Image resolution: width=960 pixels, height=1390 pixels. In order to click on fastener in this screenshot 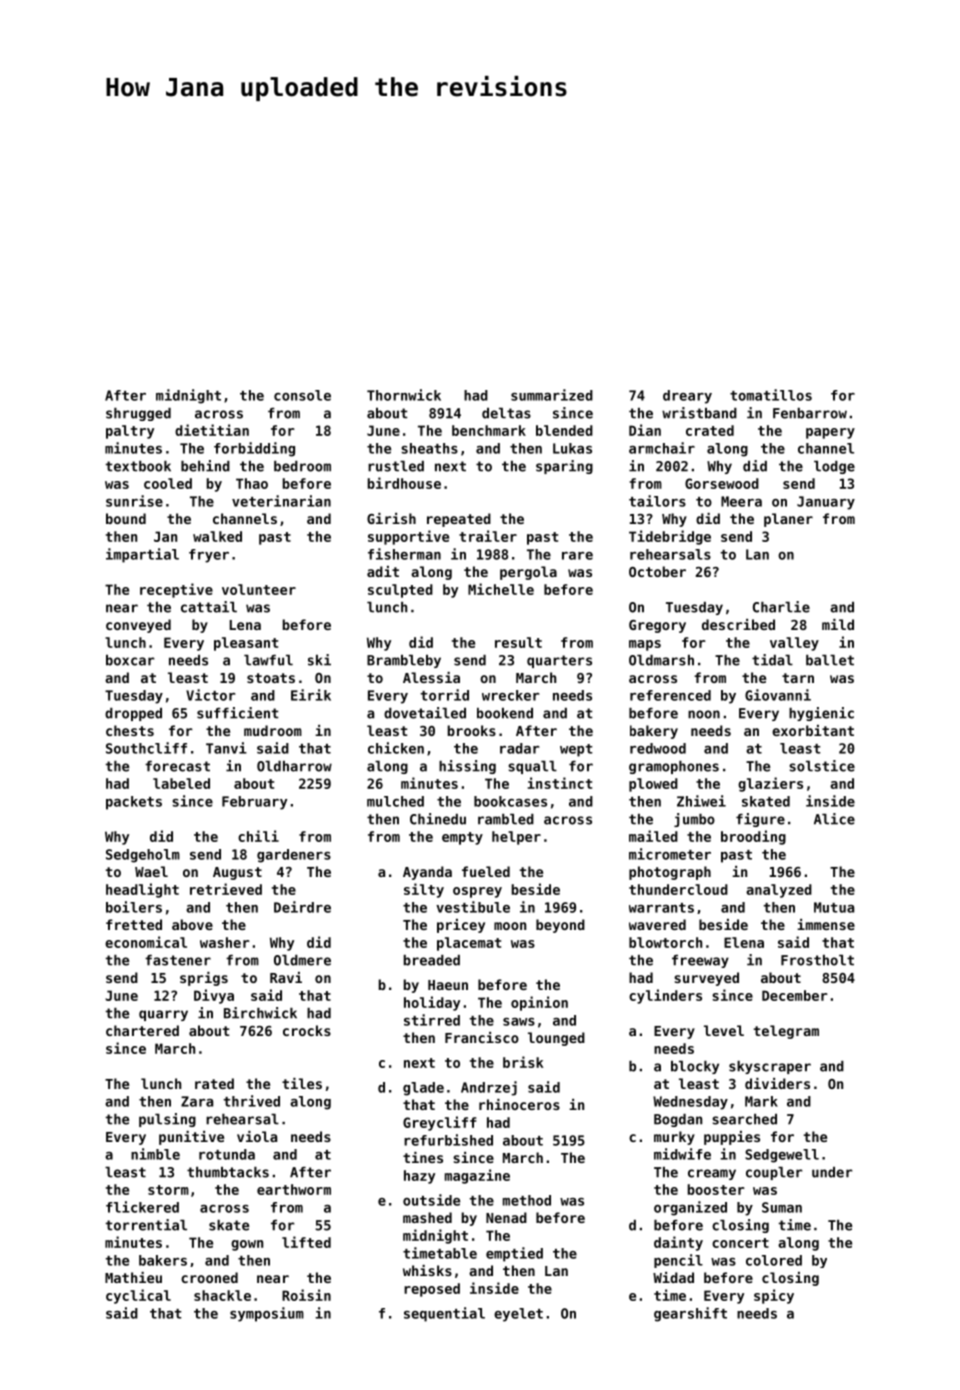, I will do `click(178, 960)`.
